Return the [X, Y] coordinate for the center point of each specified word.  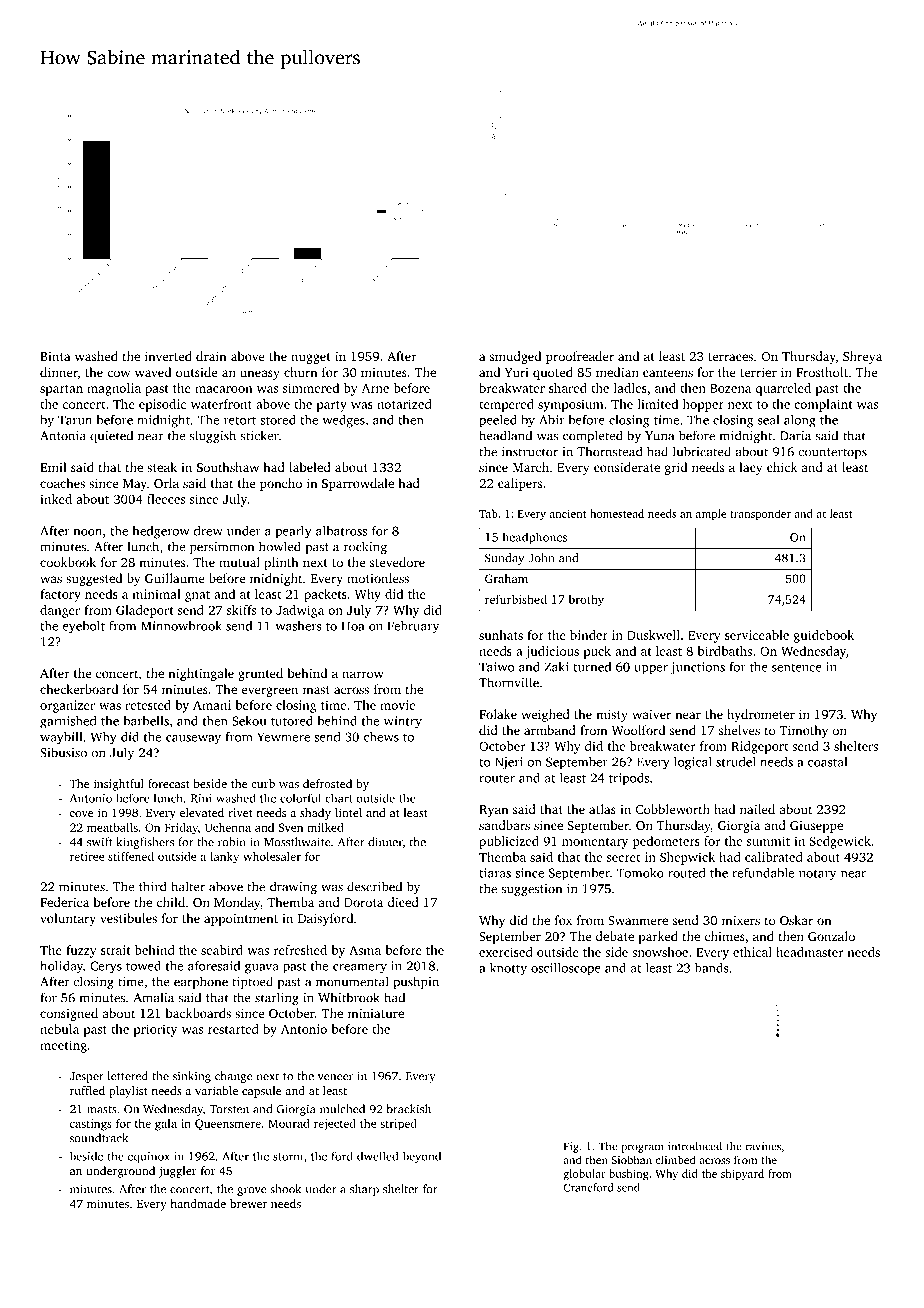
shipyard [742, 1175]
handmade [198, 1203]
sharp [364, 1190]
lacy [750, 468]
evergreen [269, 692]
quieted [111, 436]
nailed [757, 809]
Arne [375, 388]
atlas [602, 809]
